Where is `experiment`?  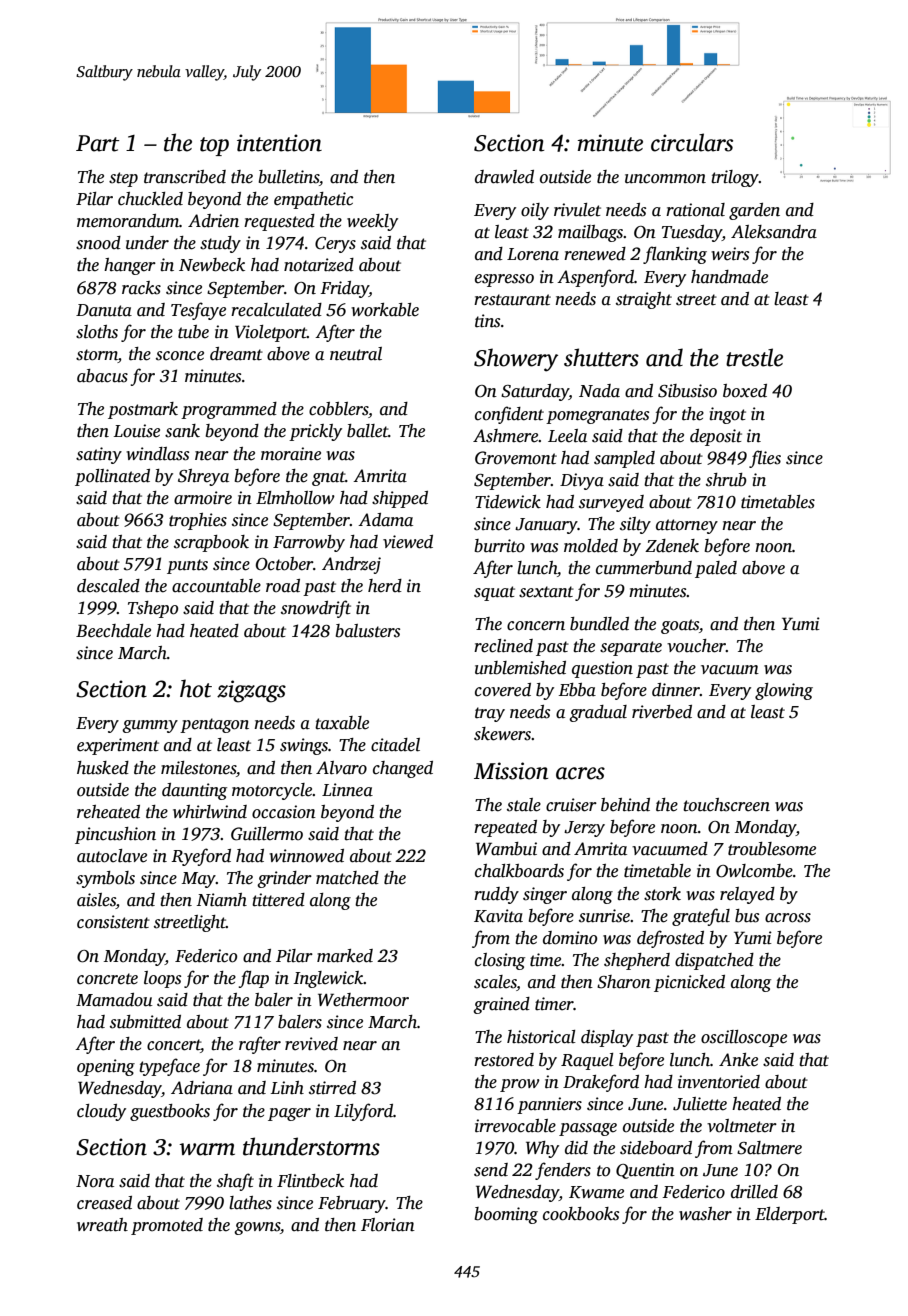
experiment is located at coordinates (118, 746).
